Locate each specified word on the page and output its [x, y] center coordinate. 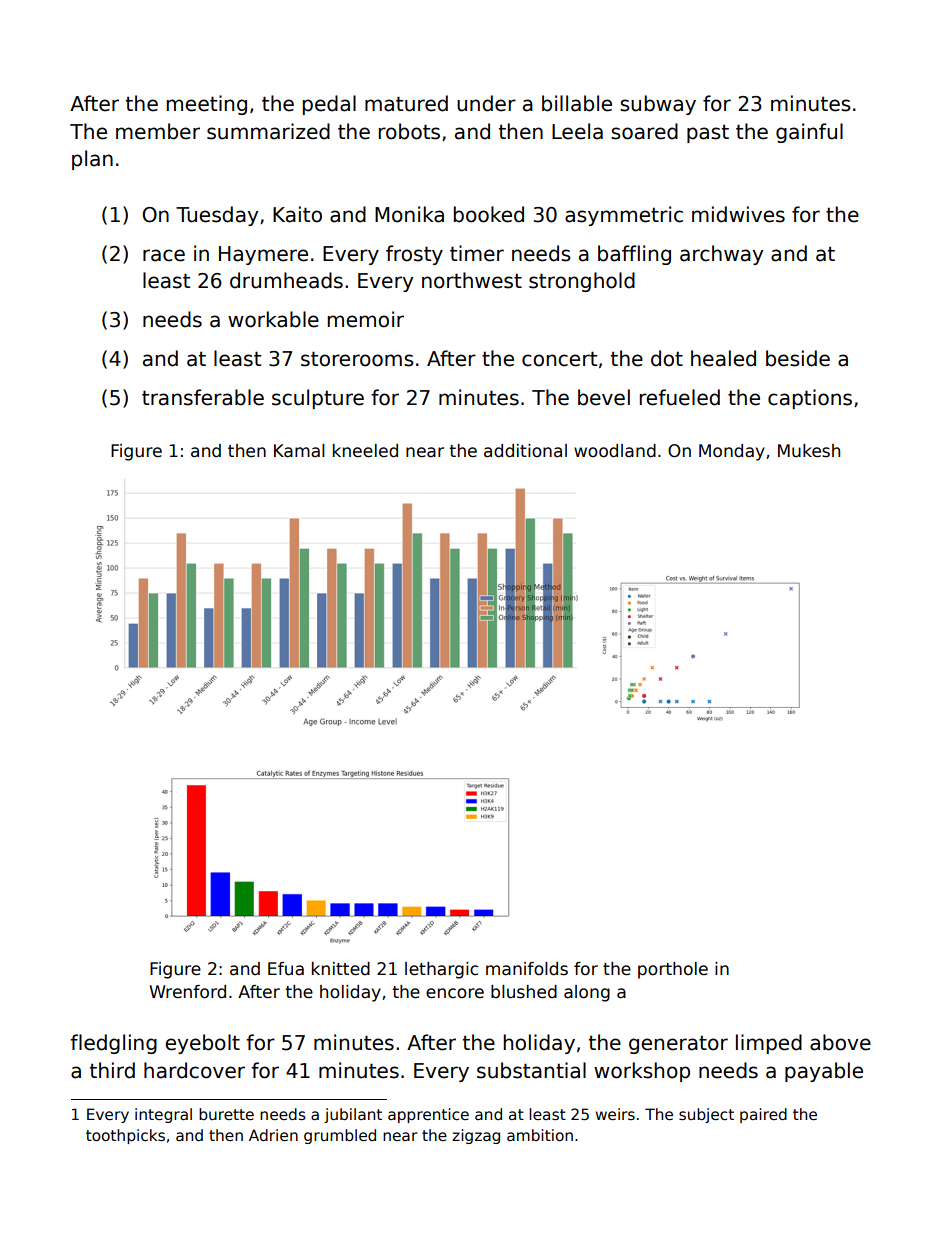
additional [525, 451]
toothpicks [125, 1136]
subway [658, 105]
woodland [615, 451]
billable [577, 103]
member [158, 131]
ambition [540, 1135]
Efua [286, 969]
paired [763, 1115]
